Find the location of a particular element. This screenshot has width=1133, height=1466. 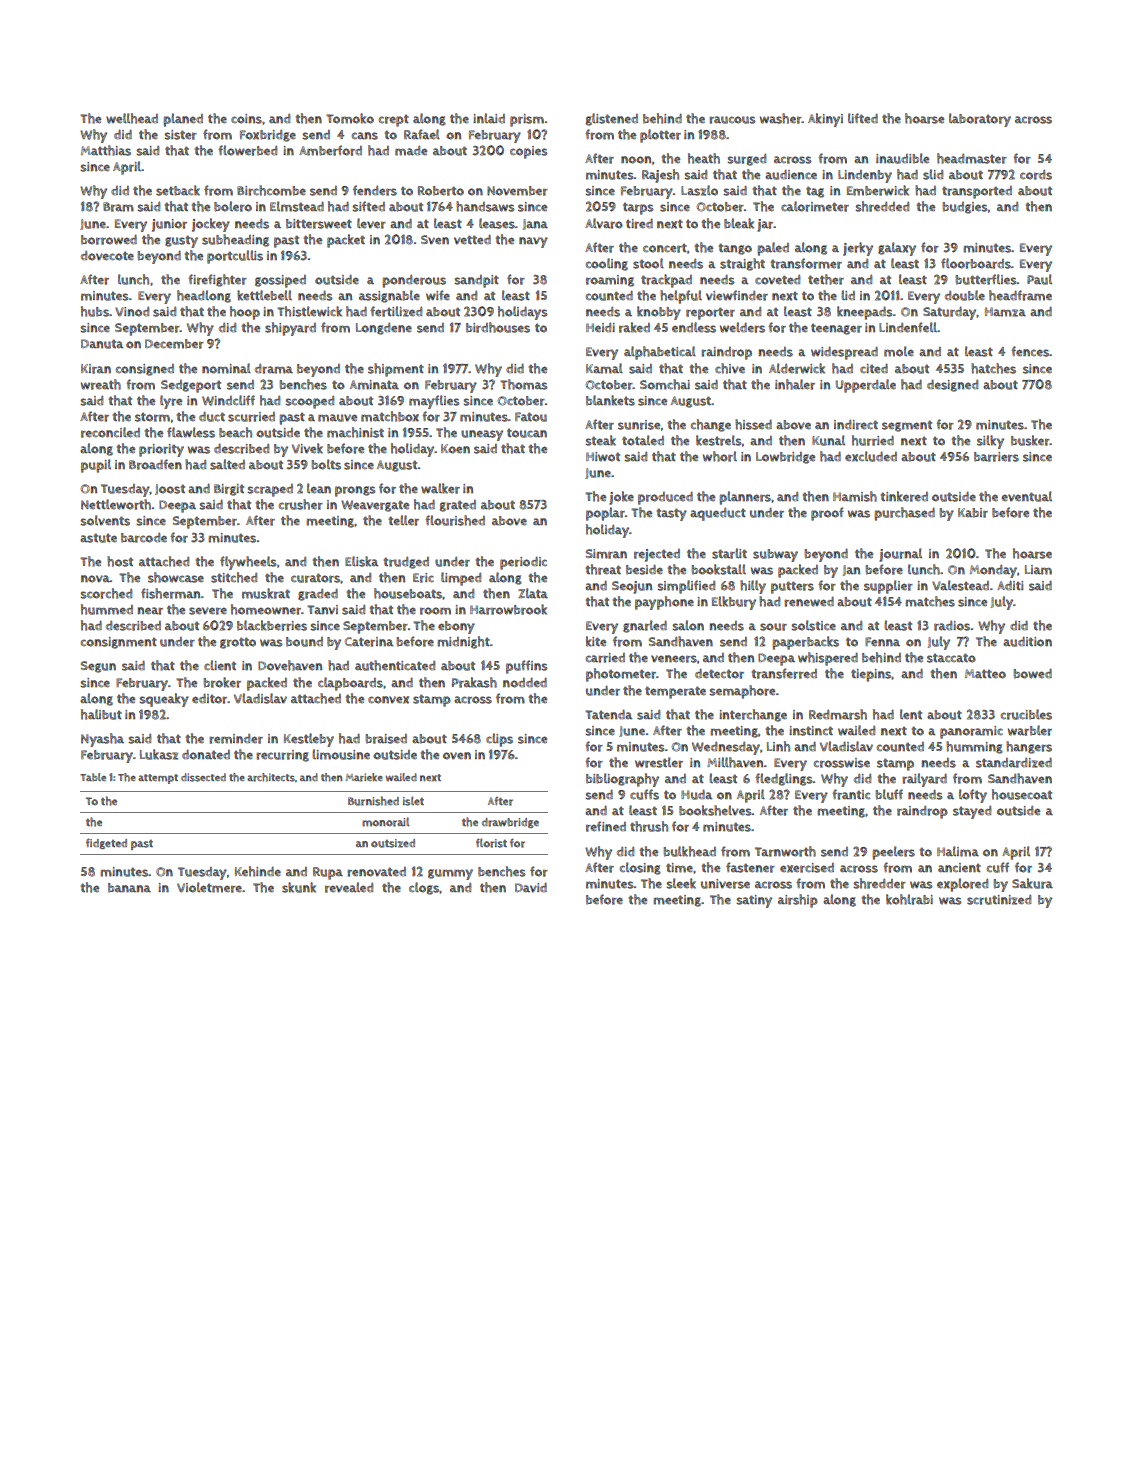

banana is located at coordinates (129, 888).
